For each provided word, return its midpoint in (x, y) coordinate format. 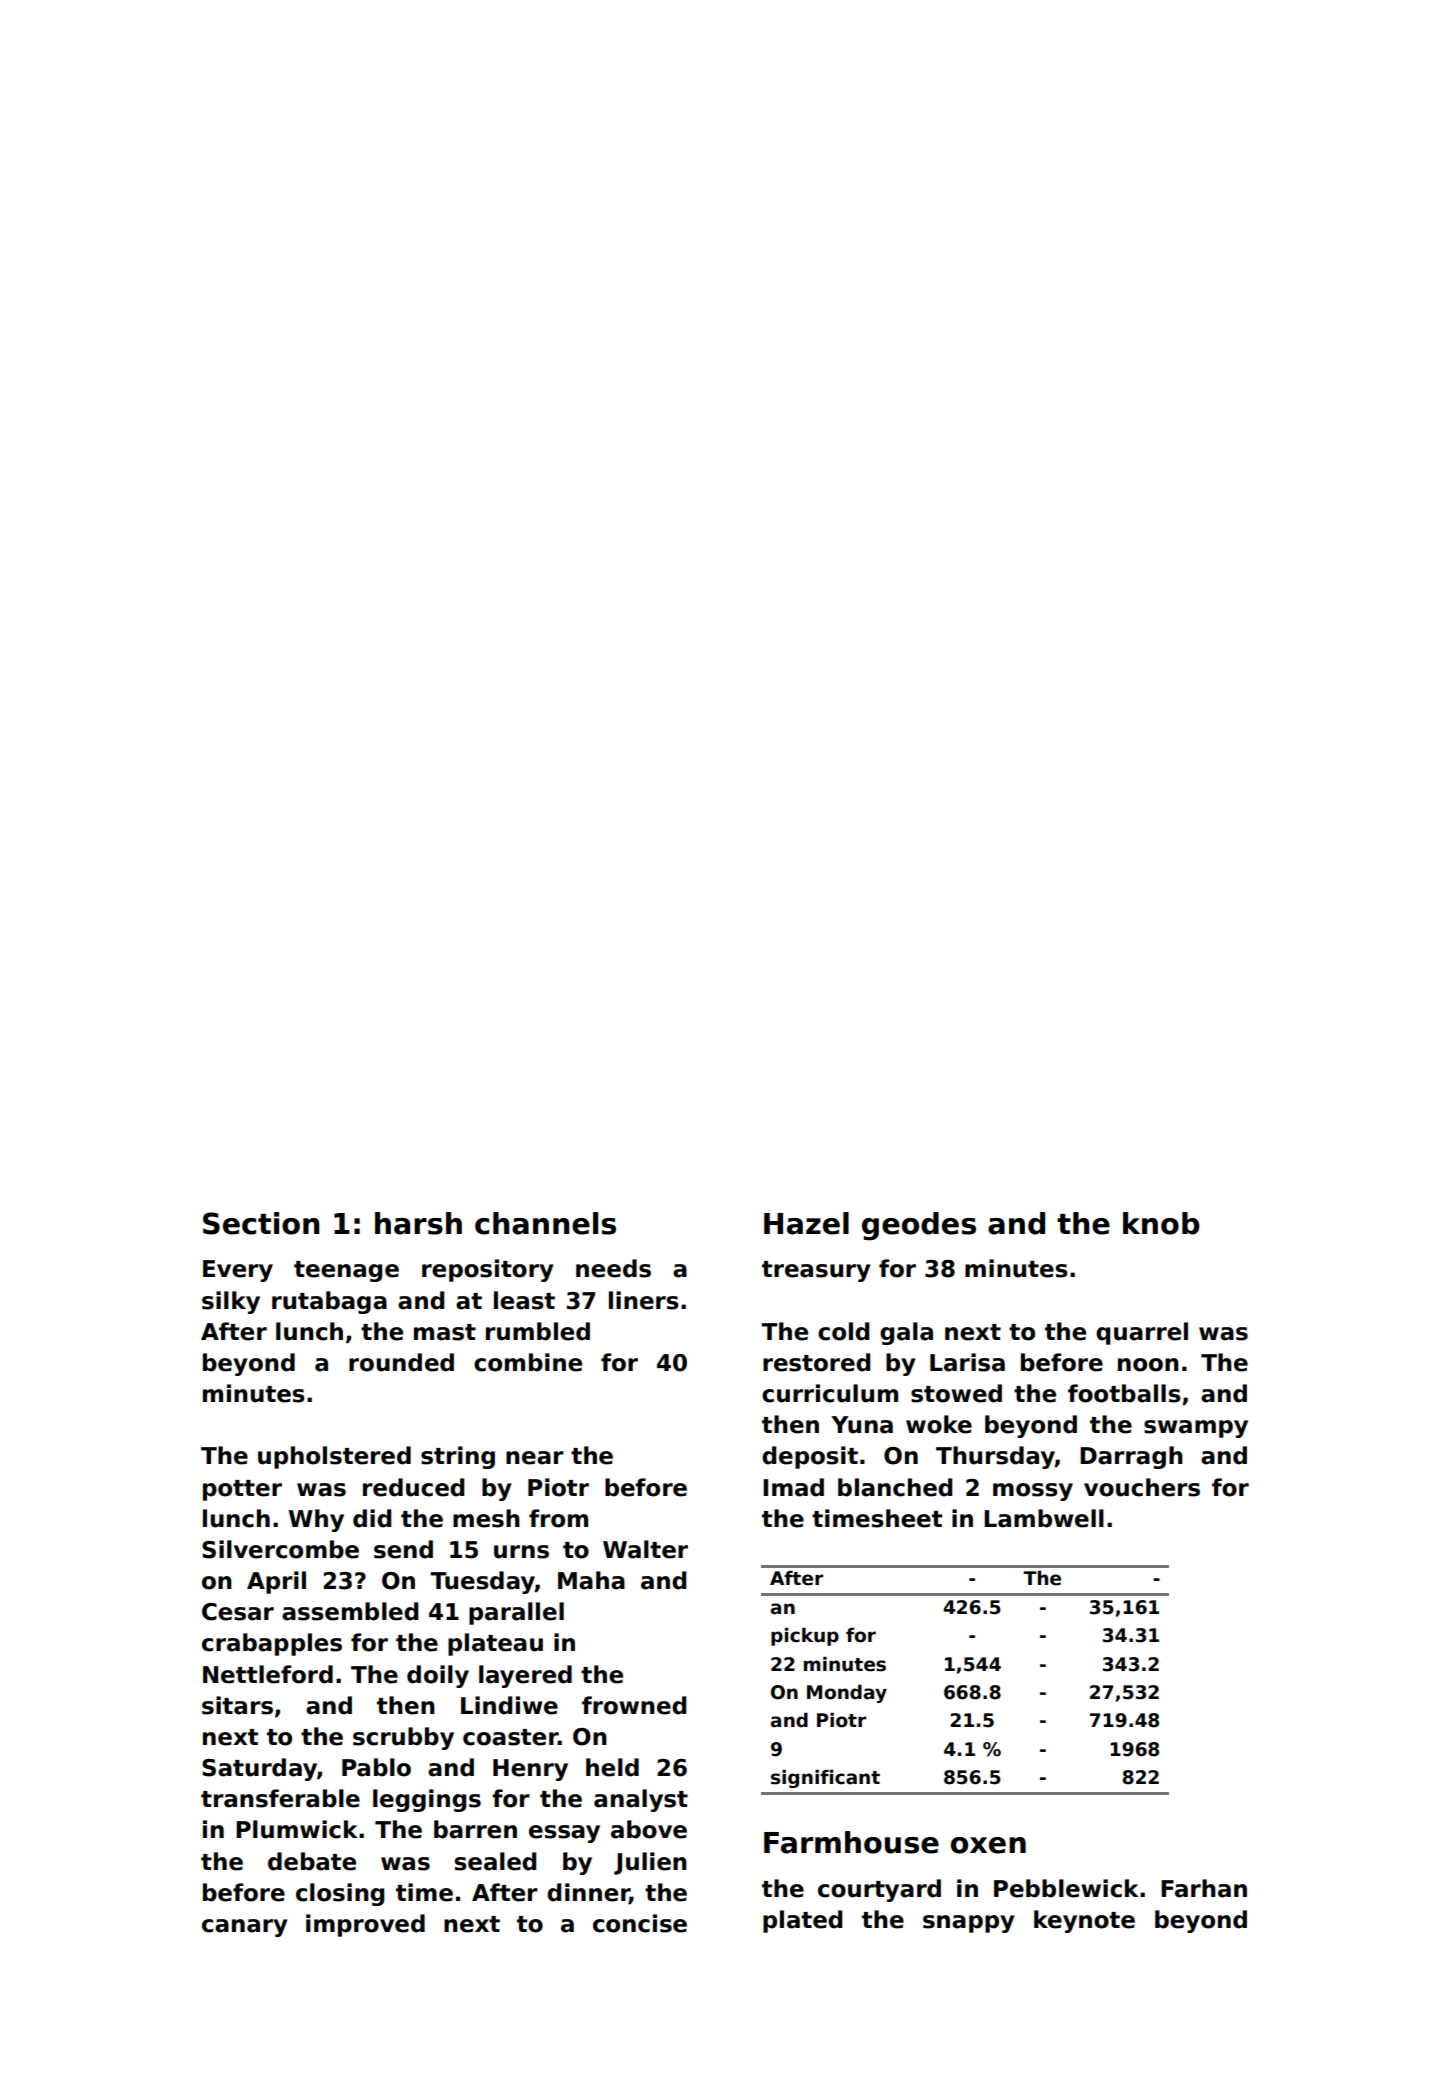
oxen (988, 1845)
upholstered (334, 1457)
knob (1161, 1223)
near (535, 1458)
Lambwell (1044, 1518)
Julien (650, 1863)
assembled (350, 1611)
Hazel (806, 1223)
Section (261, 1223)
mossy (1033, 1492)
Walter (645, 1549)
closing (340, 1894)
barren (475, 1829)
